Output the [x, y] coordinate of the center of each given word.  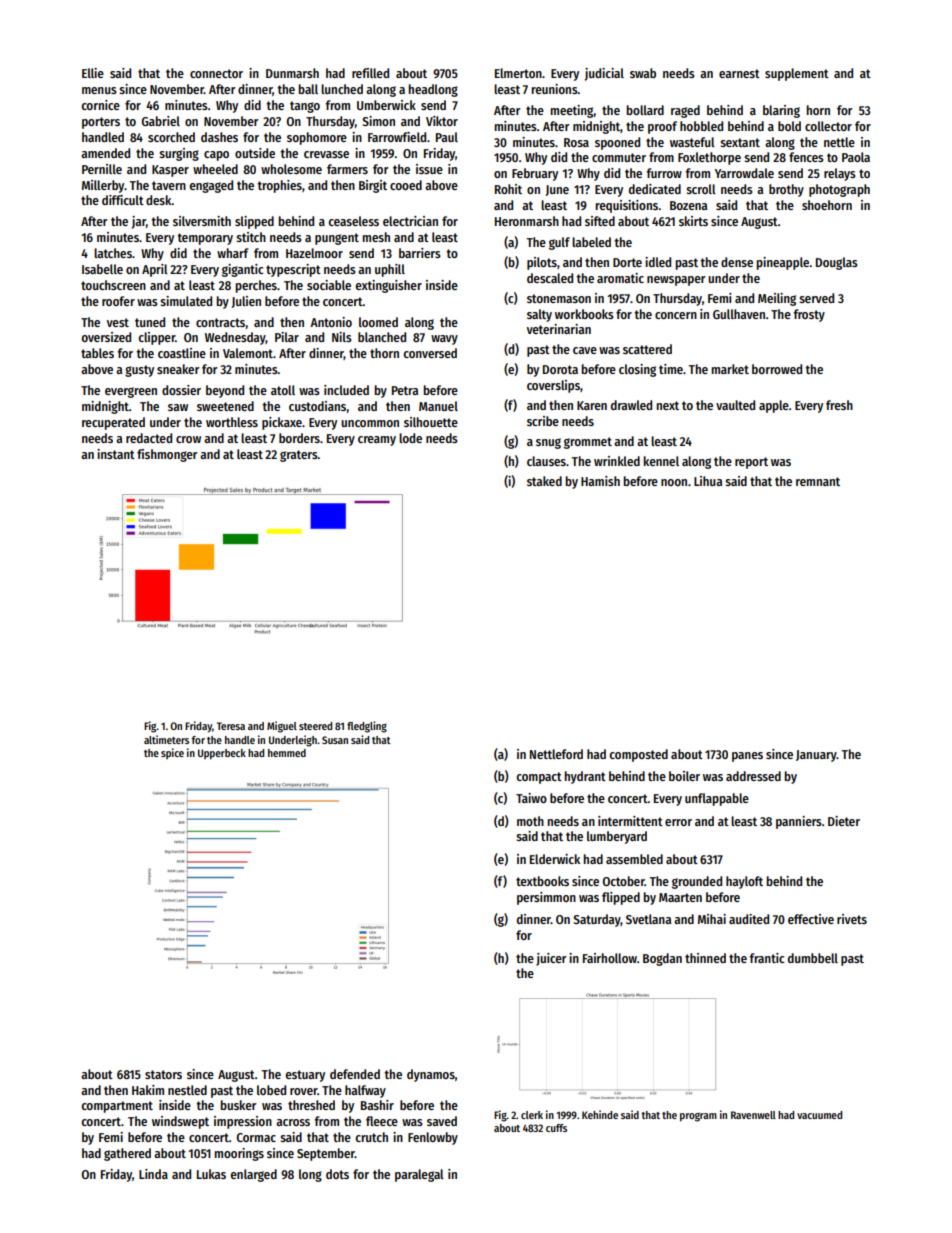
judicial [604, 74]
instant [116, 454]
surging [179, 154]
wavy [444, 340]
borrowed [777, 369]
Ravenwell [753, 1115]
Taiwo [531, 798]
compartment [117, 1107]
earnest [739, 73]
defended [355, 1074]
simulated [186, 301]
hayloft [744, 882]
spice [172, 753]
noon [674, 482]
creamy [377, 441]
